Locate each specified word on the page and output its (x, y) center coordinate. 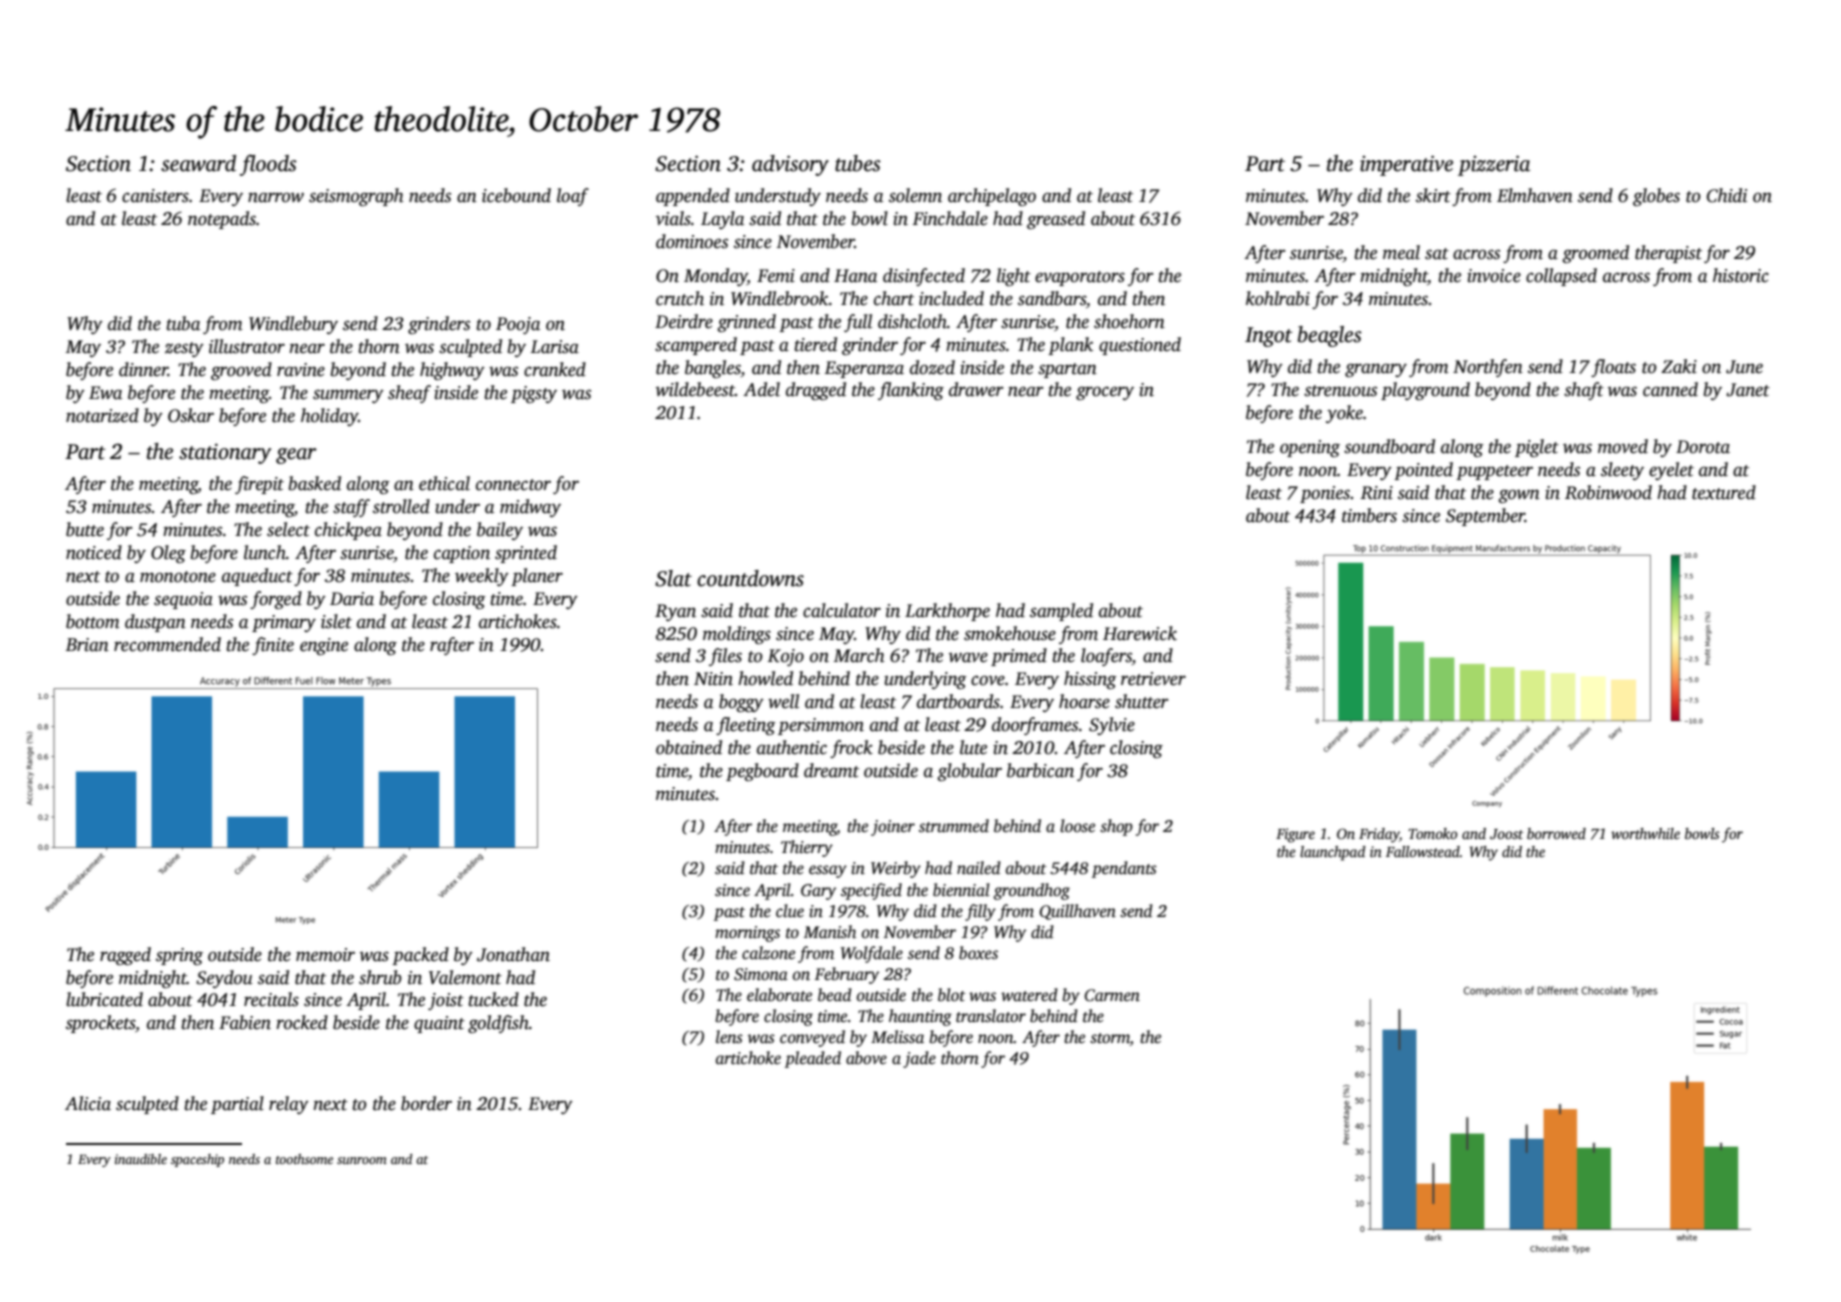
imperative (1406, 166)
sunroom (362, 1160)
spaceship (197, 1160)
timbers (1369, 515)
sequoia (183, 600)
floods (268, 165)
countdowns (750, 578)
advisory (790, 165)
